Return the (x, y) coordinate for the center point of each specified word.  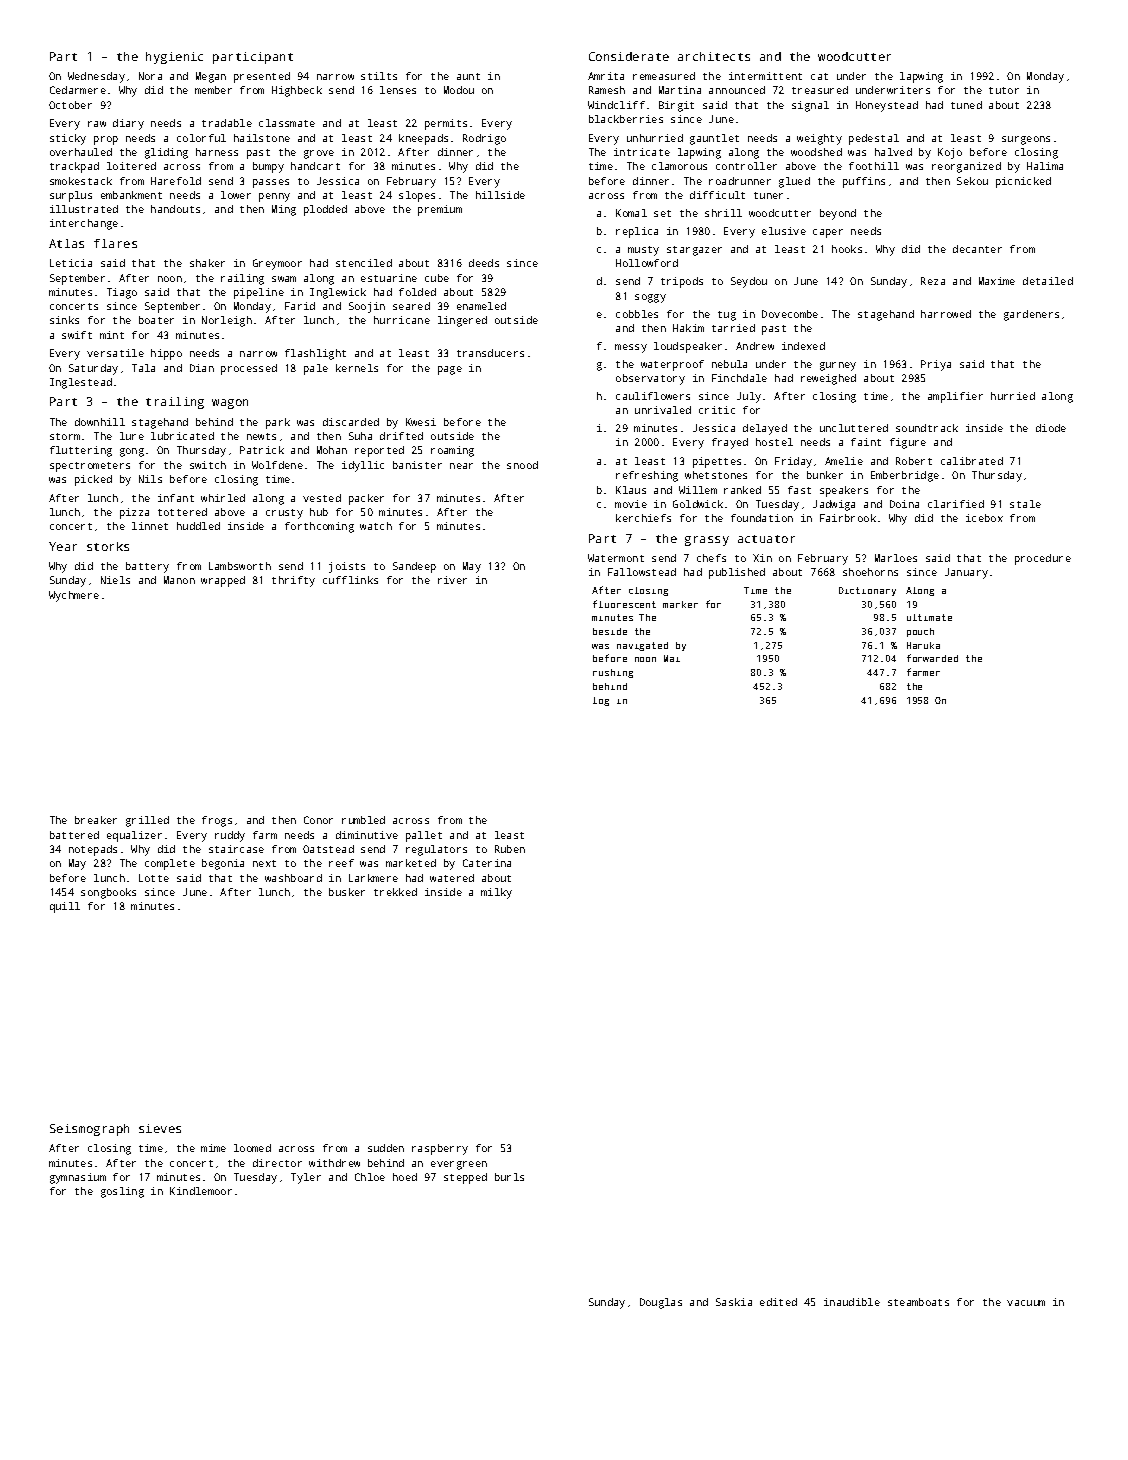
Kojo (950, 153)
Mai (672, 658)
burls (509, 1177)
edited (778, 1302)
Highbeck (297, 91)
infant (176, 498)
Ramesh (607, 90)
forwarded (932, 658)
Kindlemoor (201, 1191)
